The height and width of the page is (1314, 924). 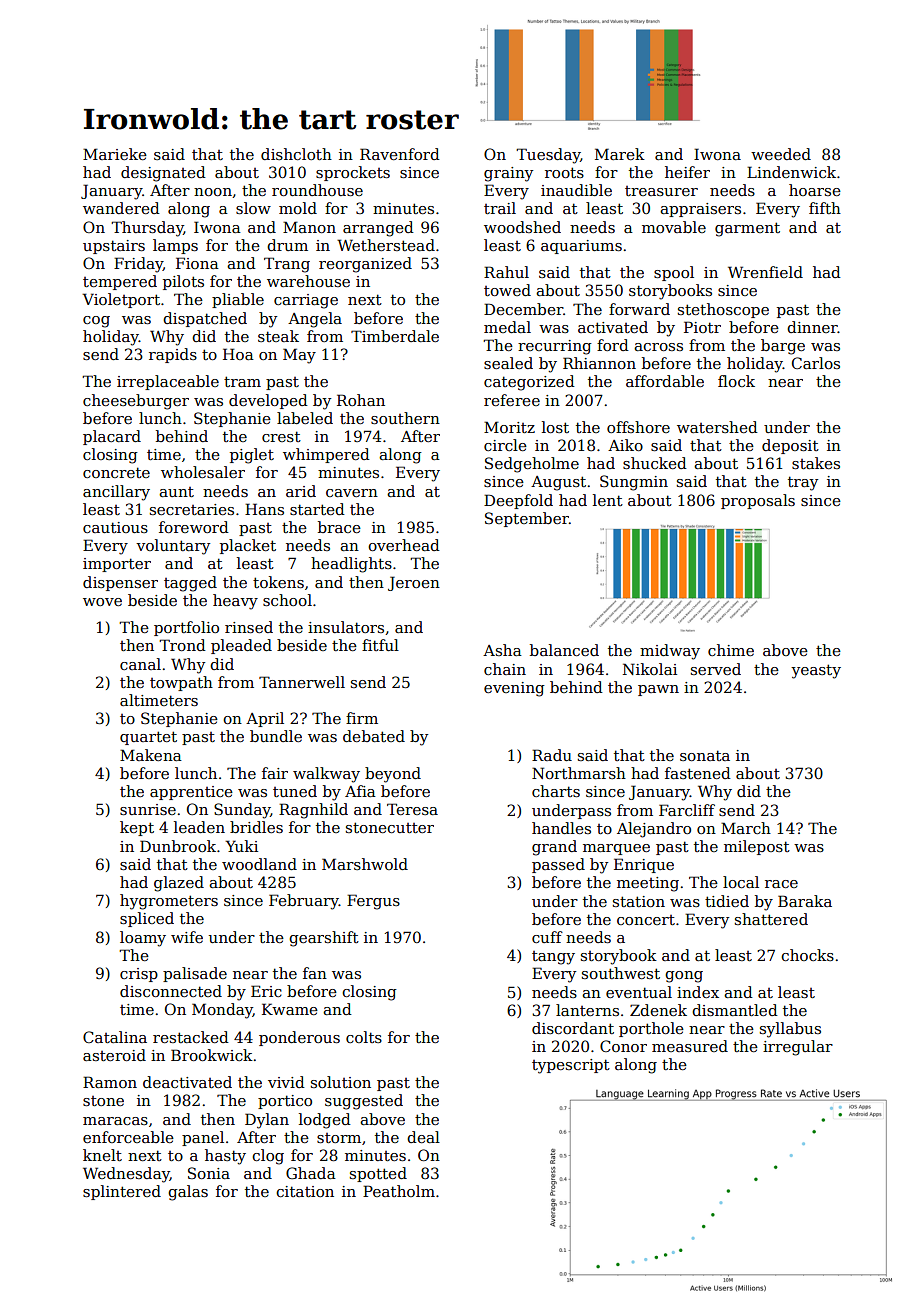 I want to click on chime, so click(x=731, y=650).
